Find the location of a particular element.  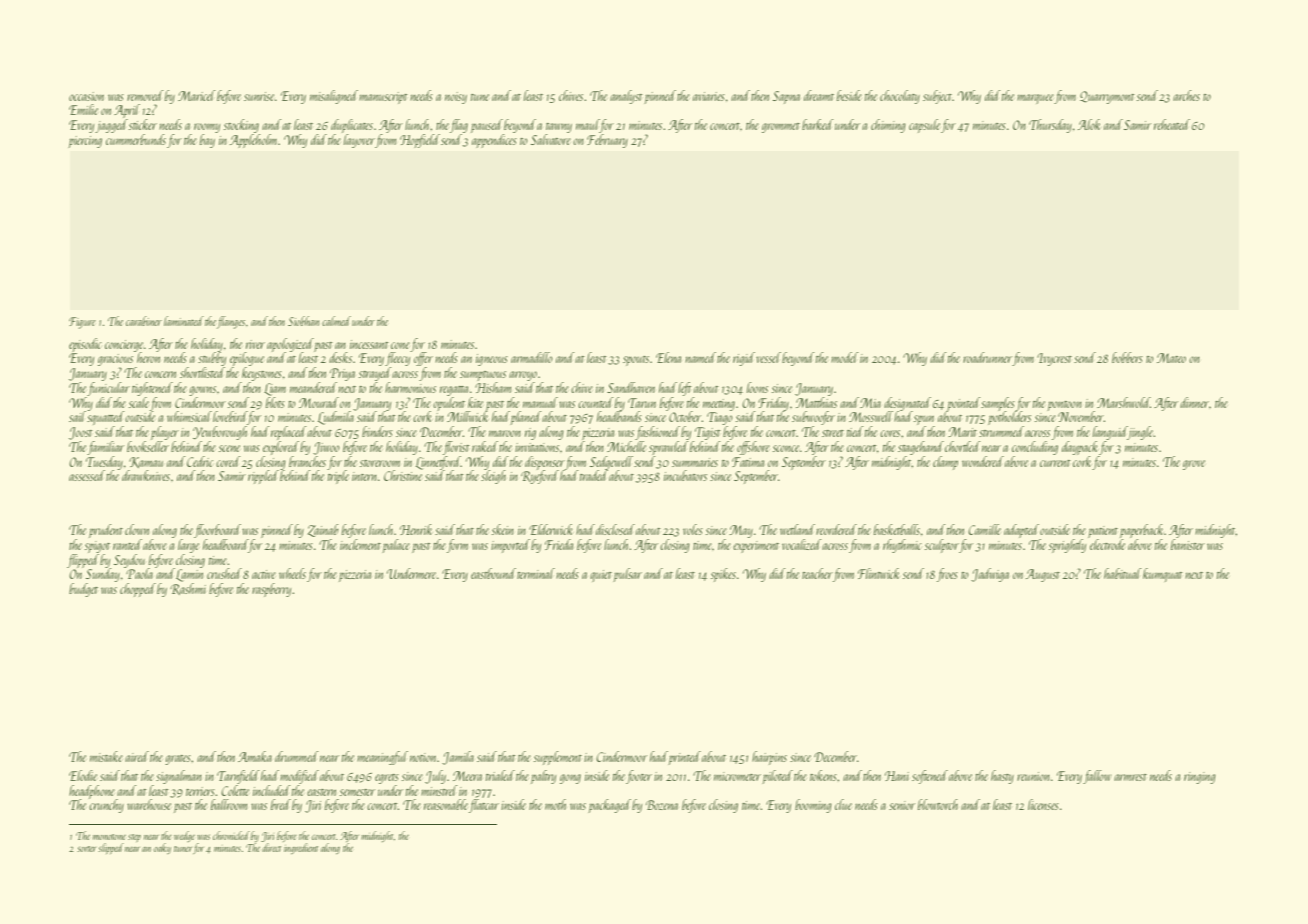

banister is located at coordinates (1188, 544).
